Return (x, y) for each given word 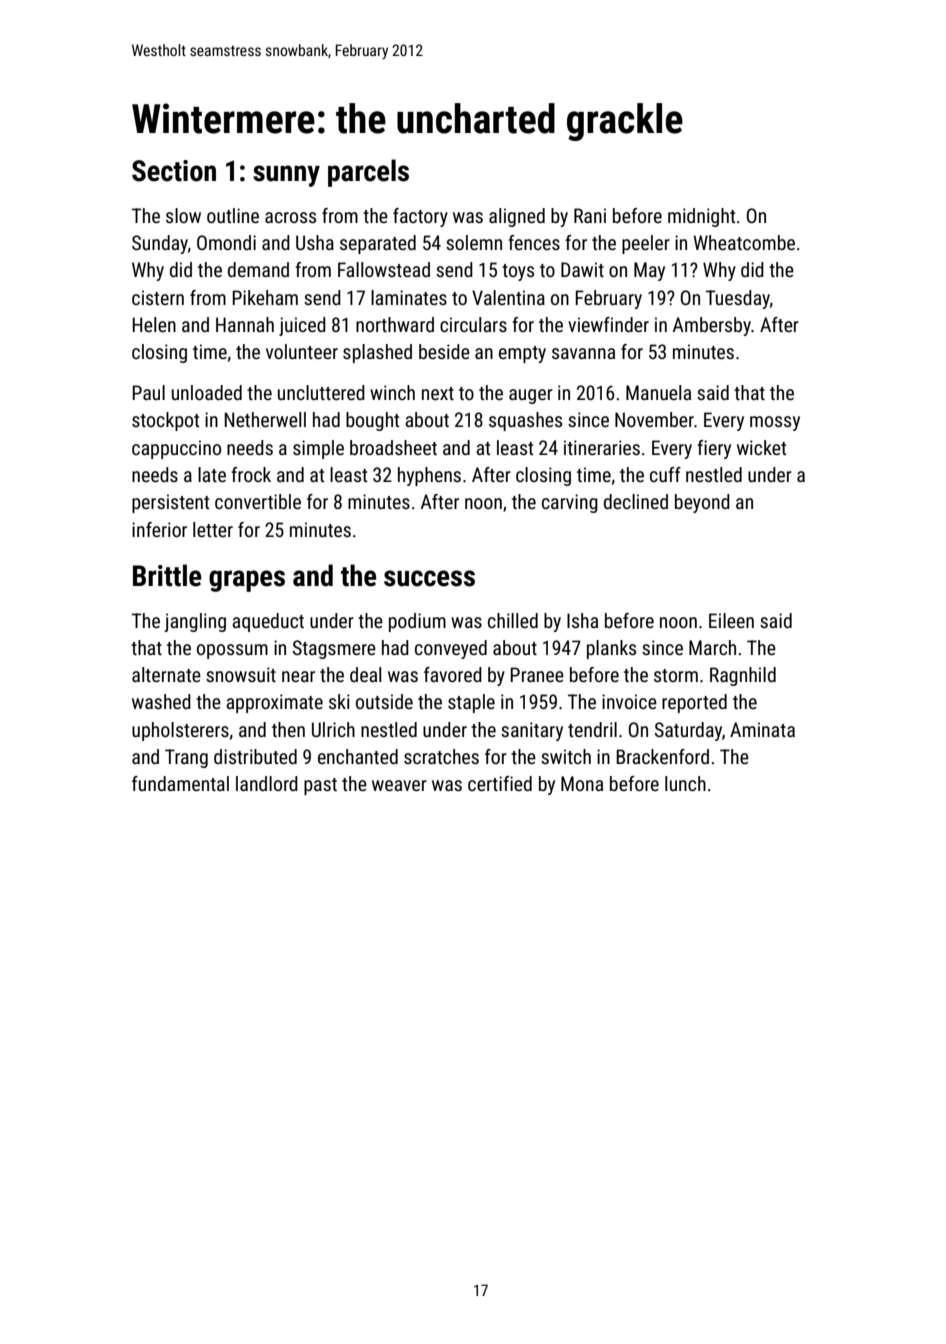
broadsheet (393, 447)
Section (174, 171)
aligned (517, 217)
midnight (701, 217)
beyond (702, 503)
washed (161, 701)
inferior (159, 529)
